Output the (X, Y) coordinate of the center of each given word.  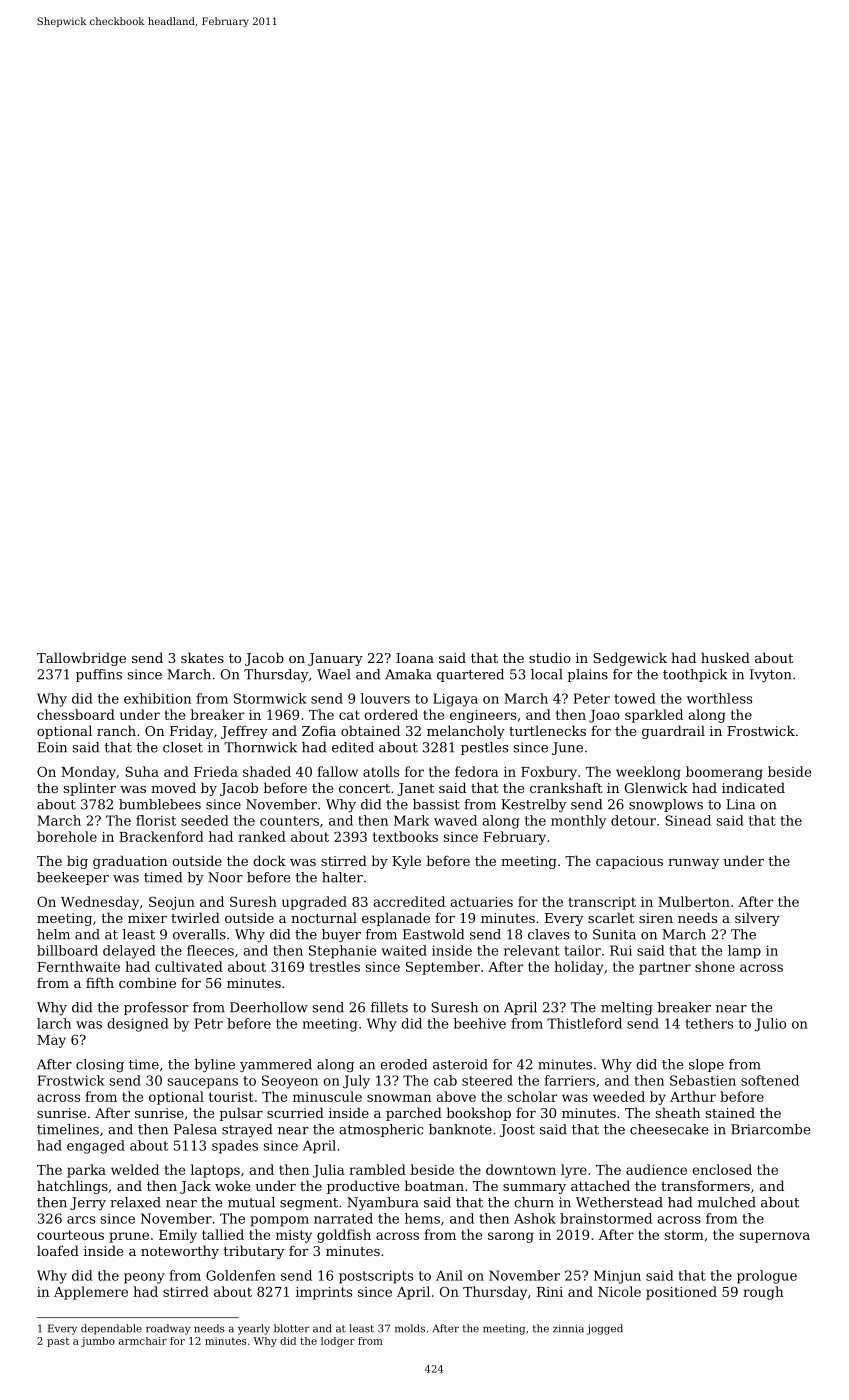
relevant (532, 950)
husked (725, 657)
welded (135, 1169)
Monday (88, 773)
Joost (517, 1130)
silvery (757, 919)
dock (269, 860)
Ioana (415, 658)
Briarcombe (770, 1129)
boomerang (724, 773)
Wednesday (100, 903)
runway (693, 864)
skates (202, 657)
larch (54, 1023)
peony (144, 1278)
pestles (484, 748)
